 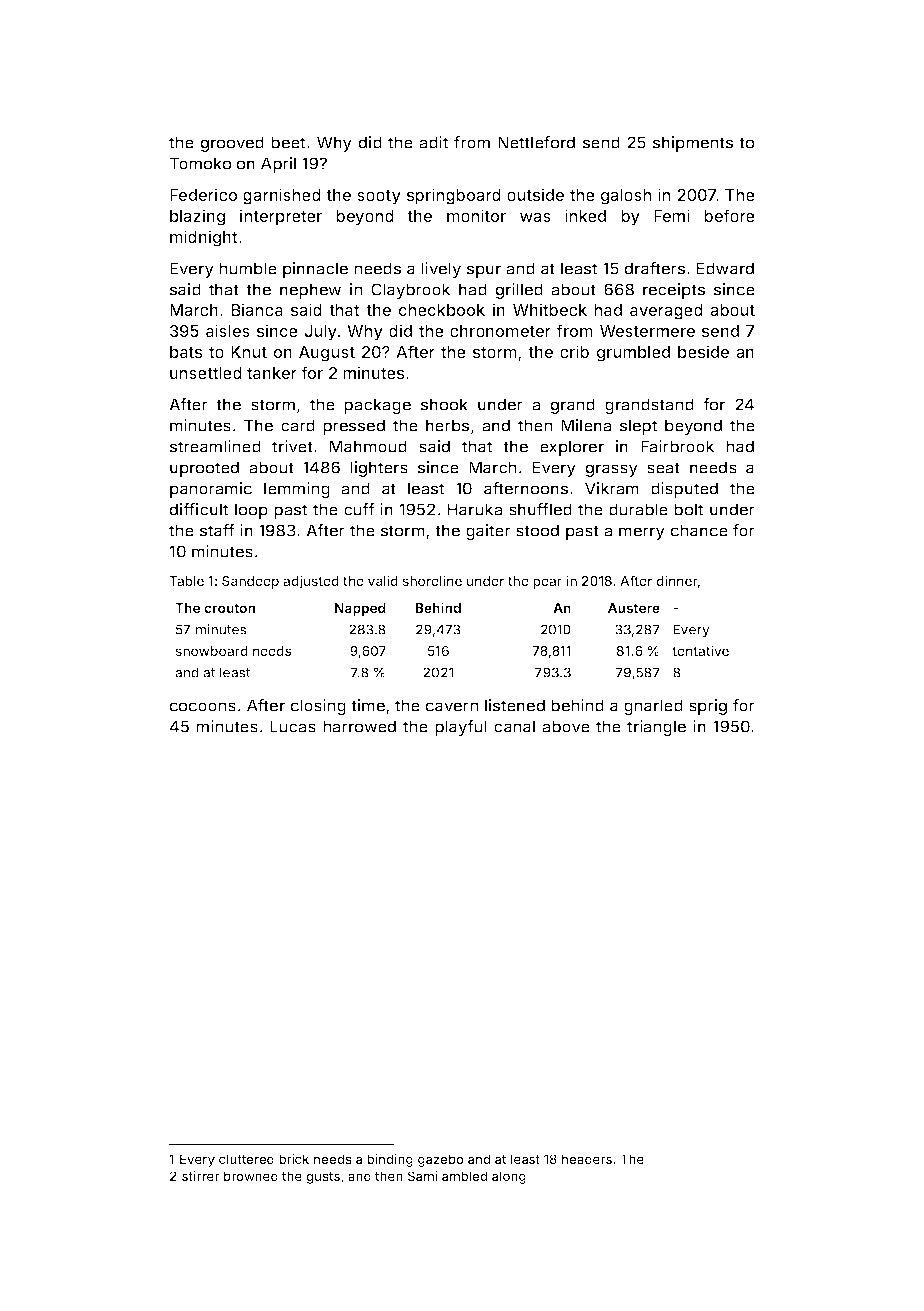 I want to click on time, so click(x=368, y=705).
